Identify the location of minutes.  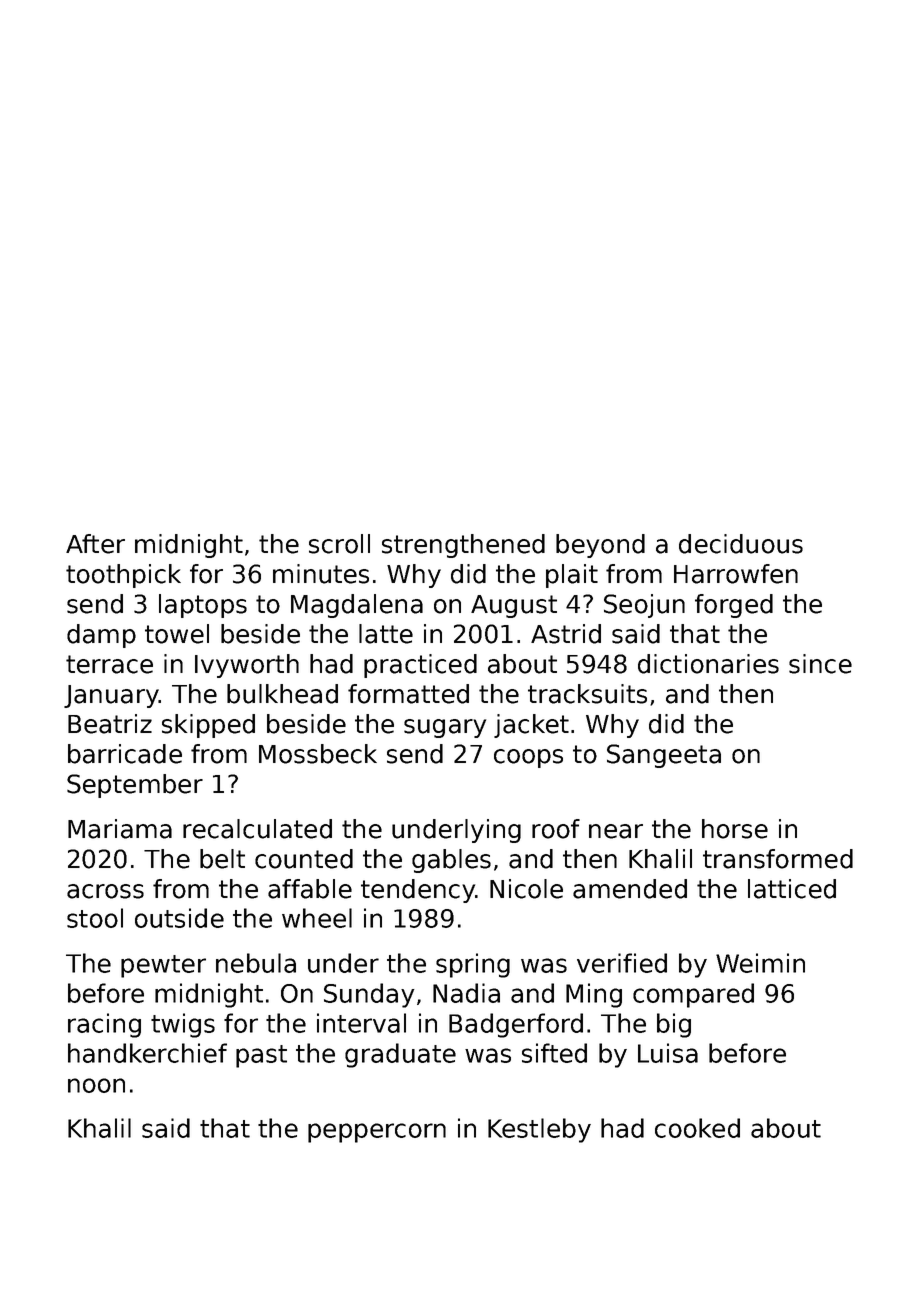
(321, 574).
